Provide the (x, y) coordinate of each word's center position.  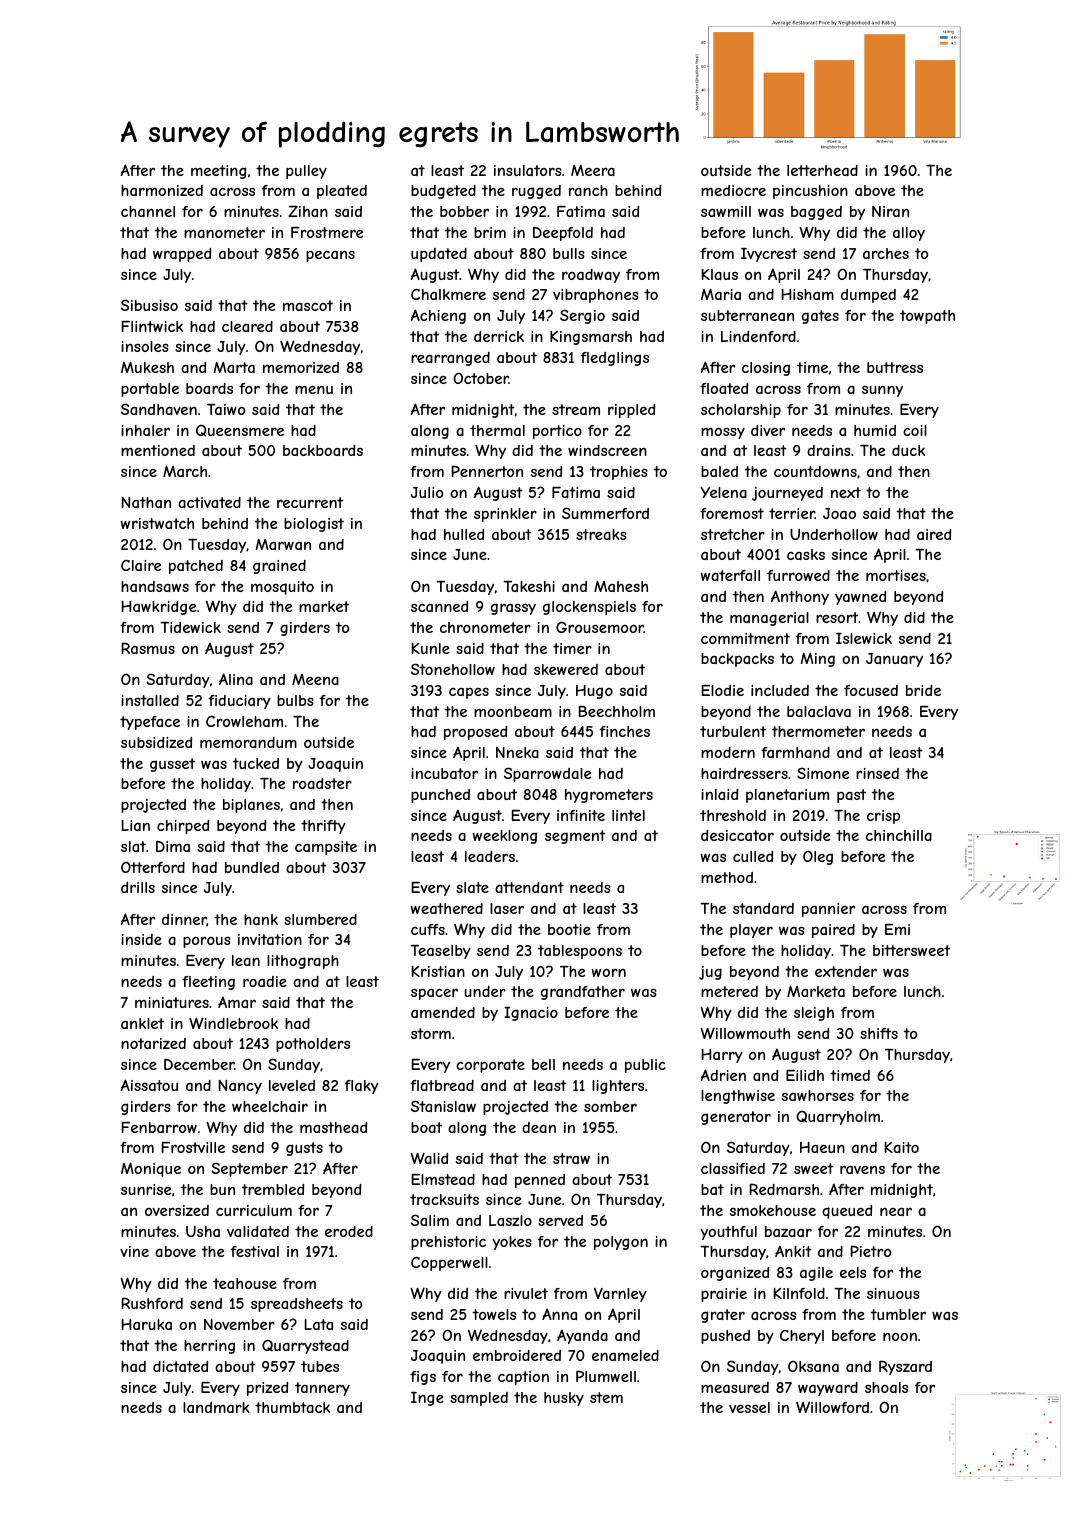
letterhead (822, 170)
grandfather (583, 993)
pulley (306, 172)
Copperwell (449, 1263)
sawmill (726, 211)
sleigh (814, 1014)
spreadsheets (297, 1305)
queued (847, 1212)
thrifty (323, 827)
